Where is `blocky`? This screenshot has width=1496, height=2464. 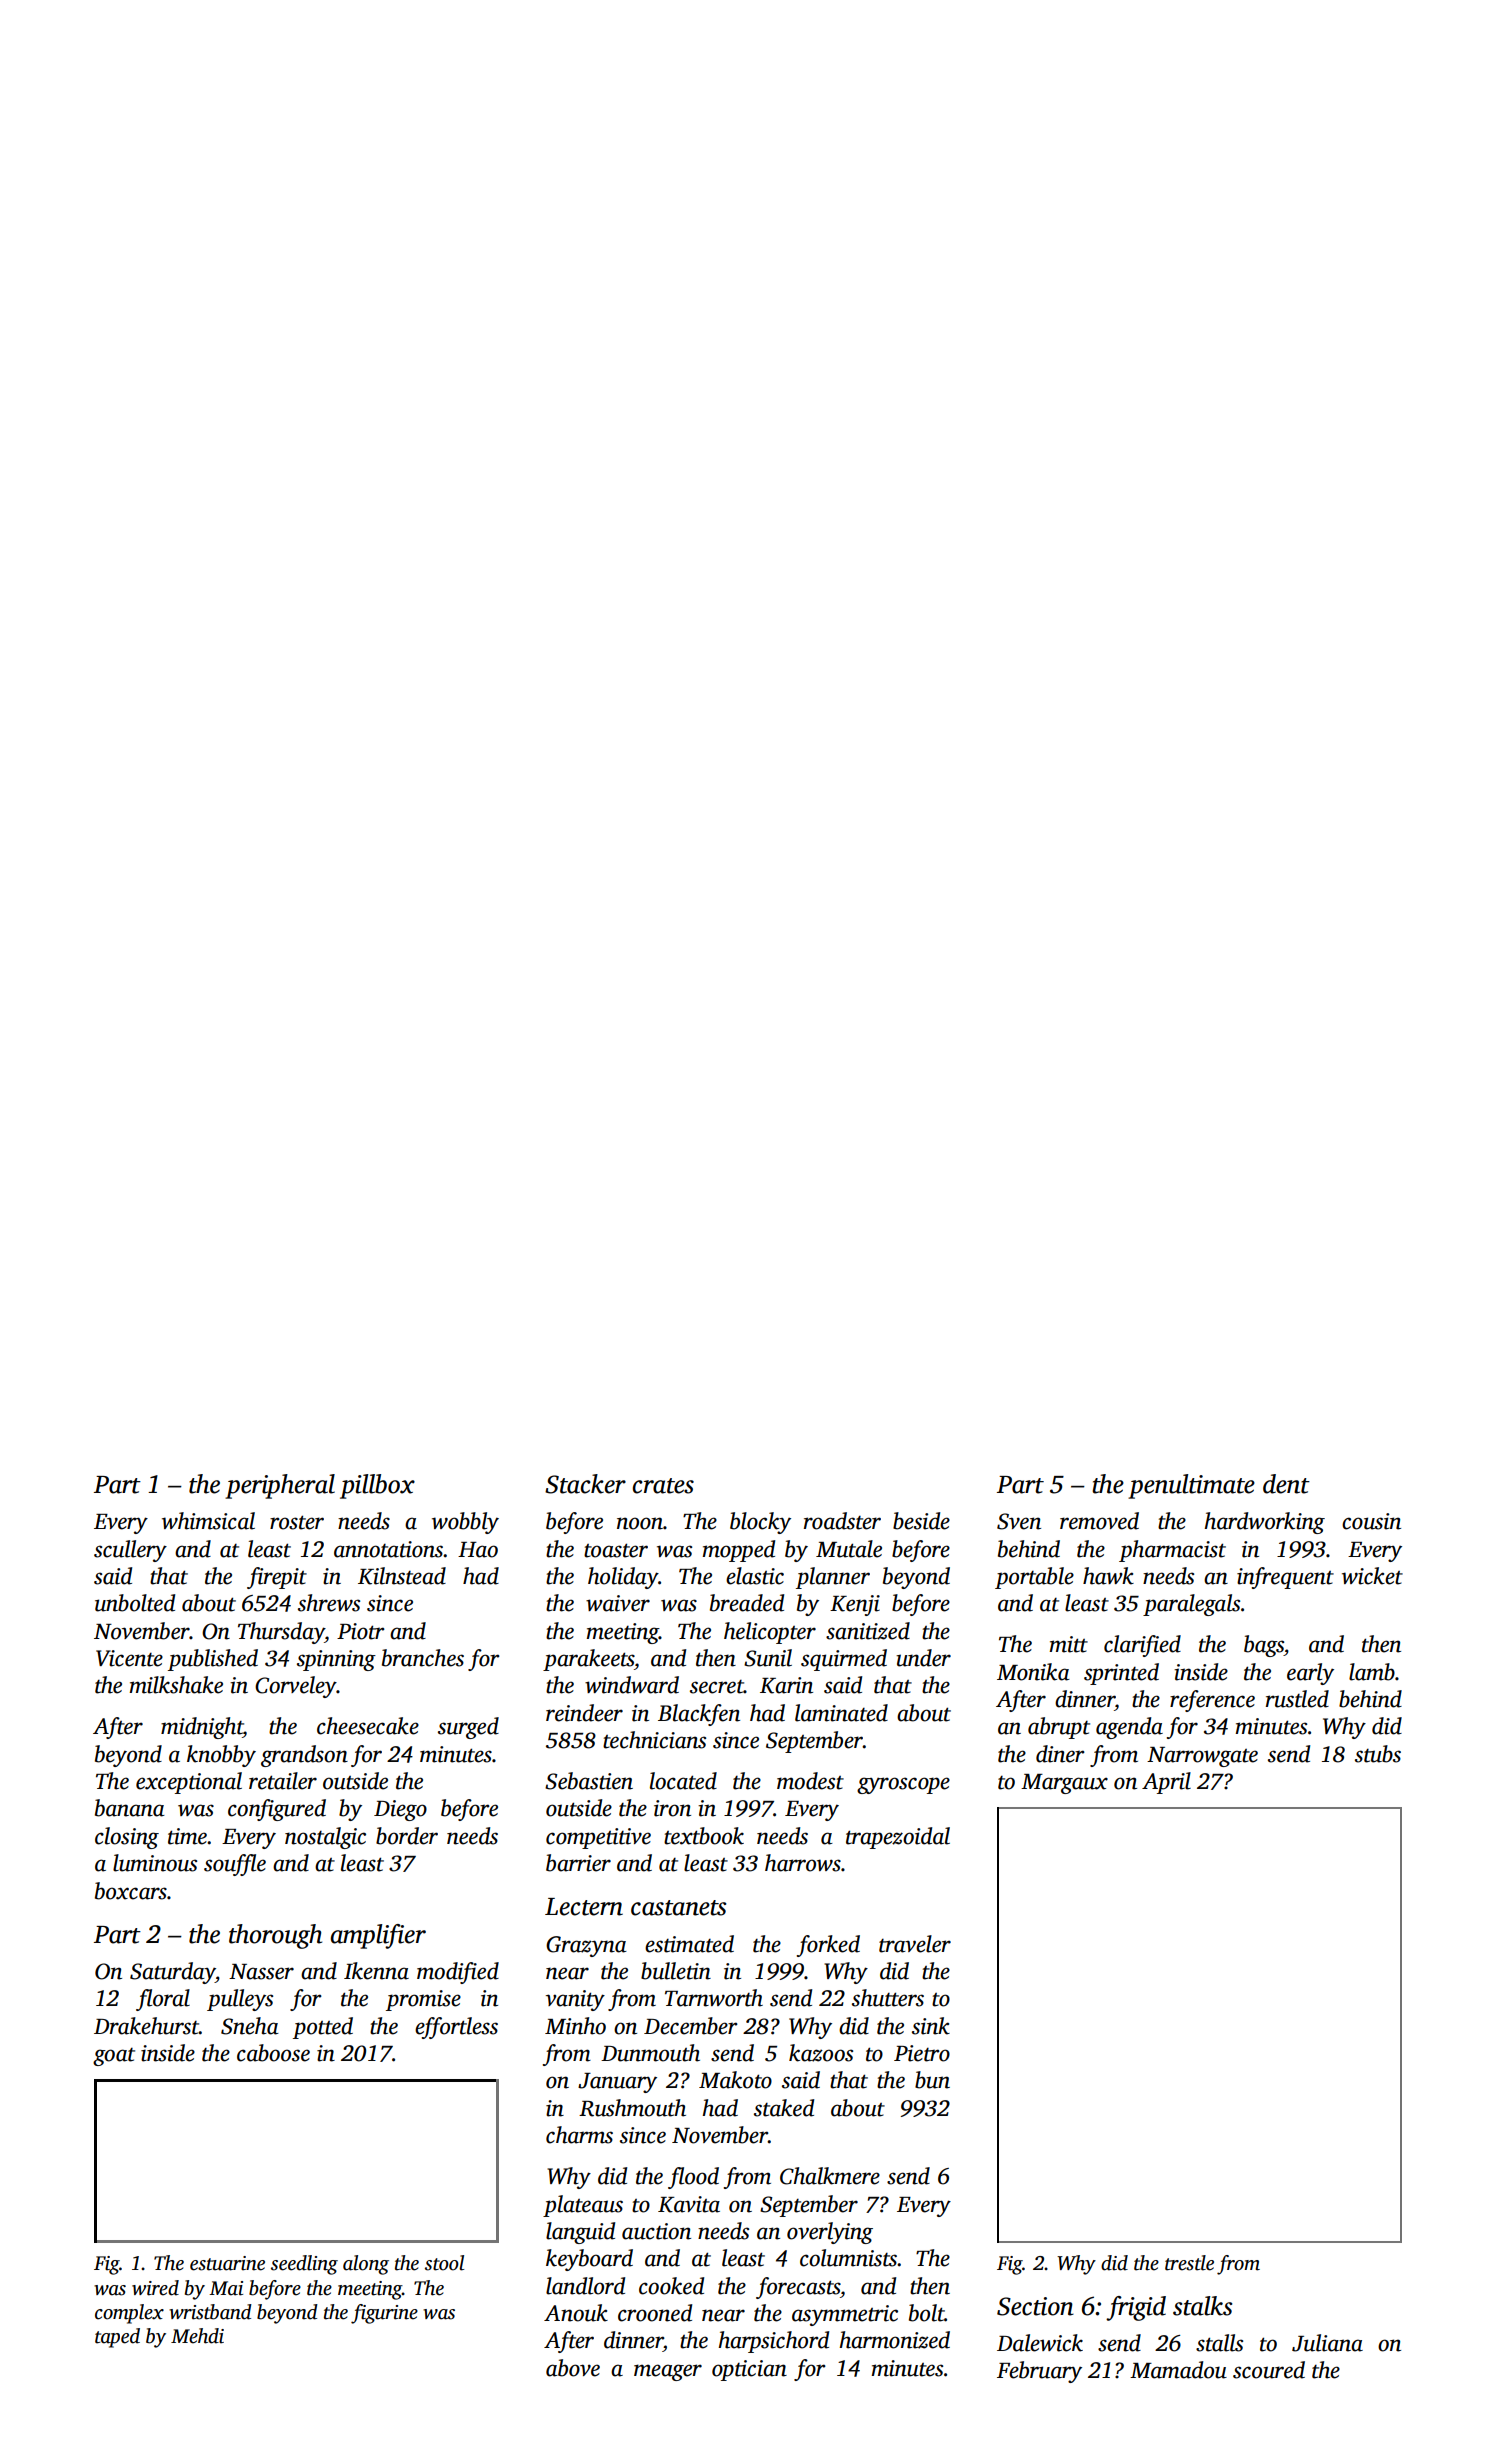 blocky is located at coordinates (760, 1523).
